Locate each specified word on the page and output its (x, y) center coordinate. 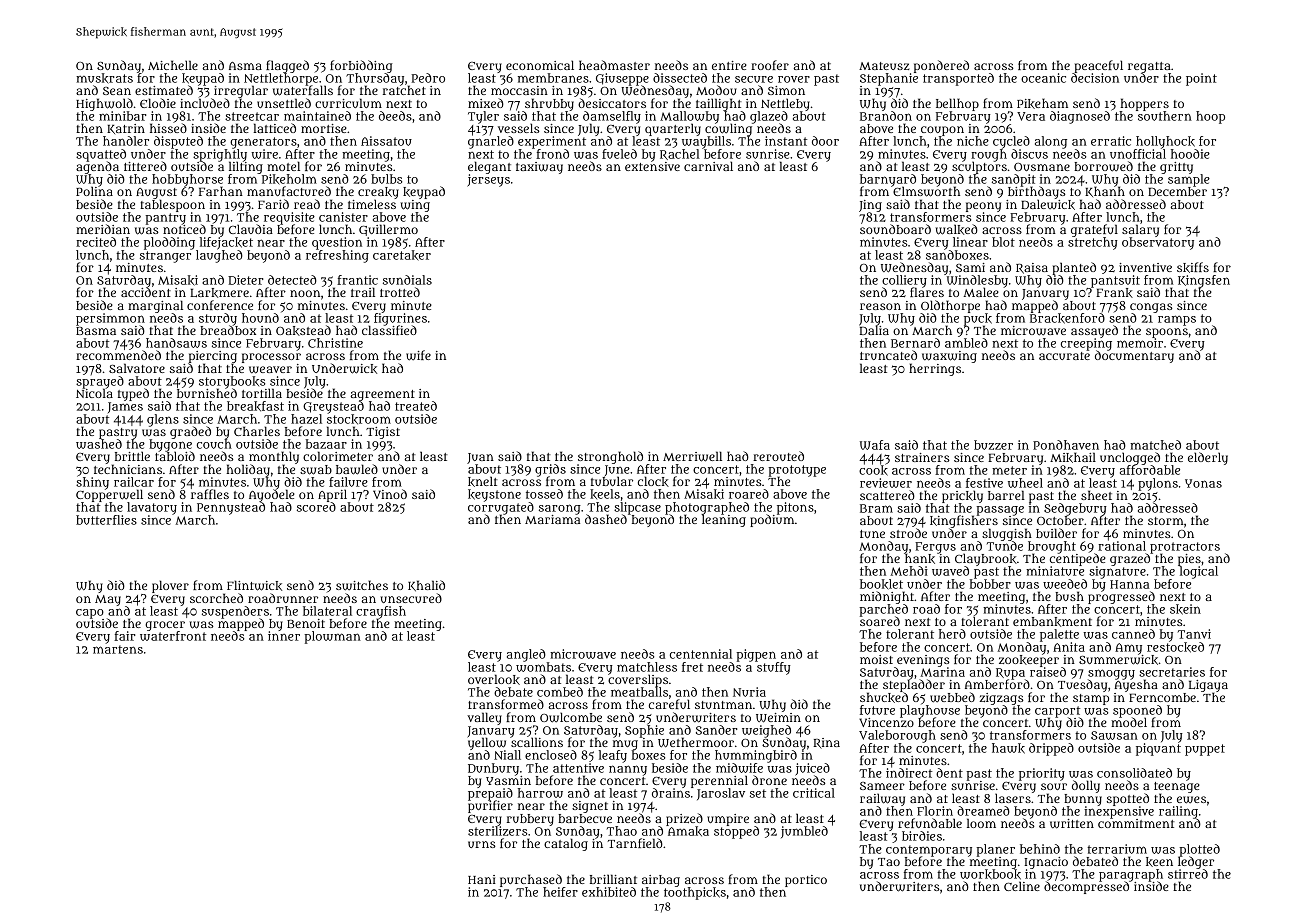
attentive (578, 768)
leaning (723, 520)
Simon (786, 90)
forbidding (361, 66)
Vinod (390, 494)
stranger (165, 257)
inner (284, 636)
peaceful (1099, 66)
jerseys (488, 180)
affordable (1150, 470)
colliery (904, 281)
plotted (1199, 850)
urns (482, 844)
